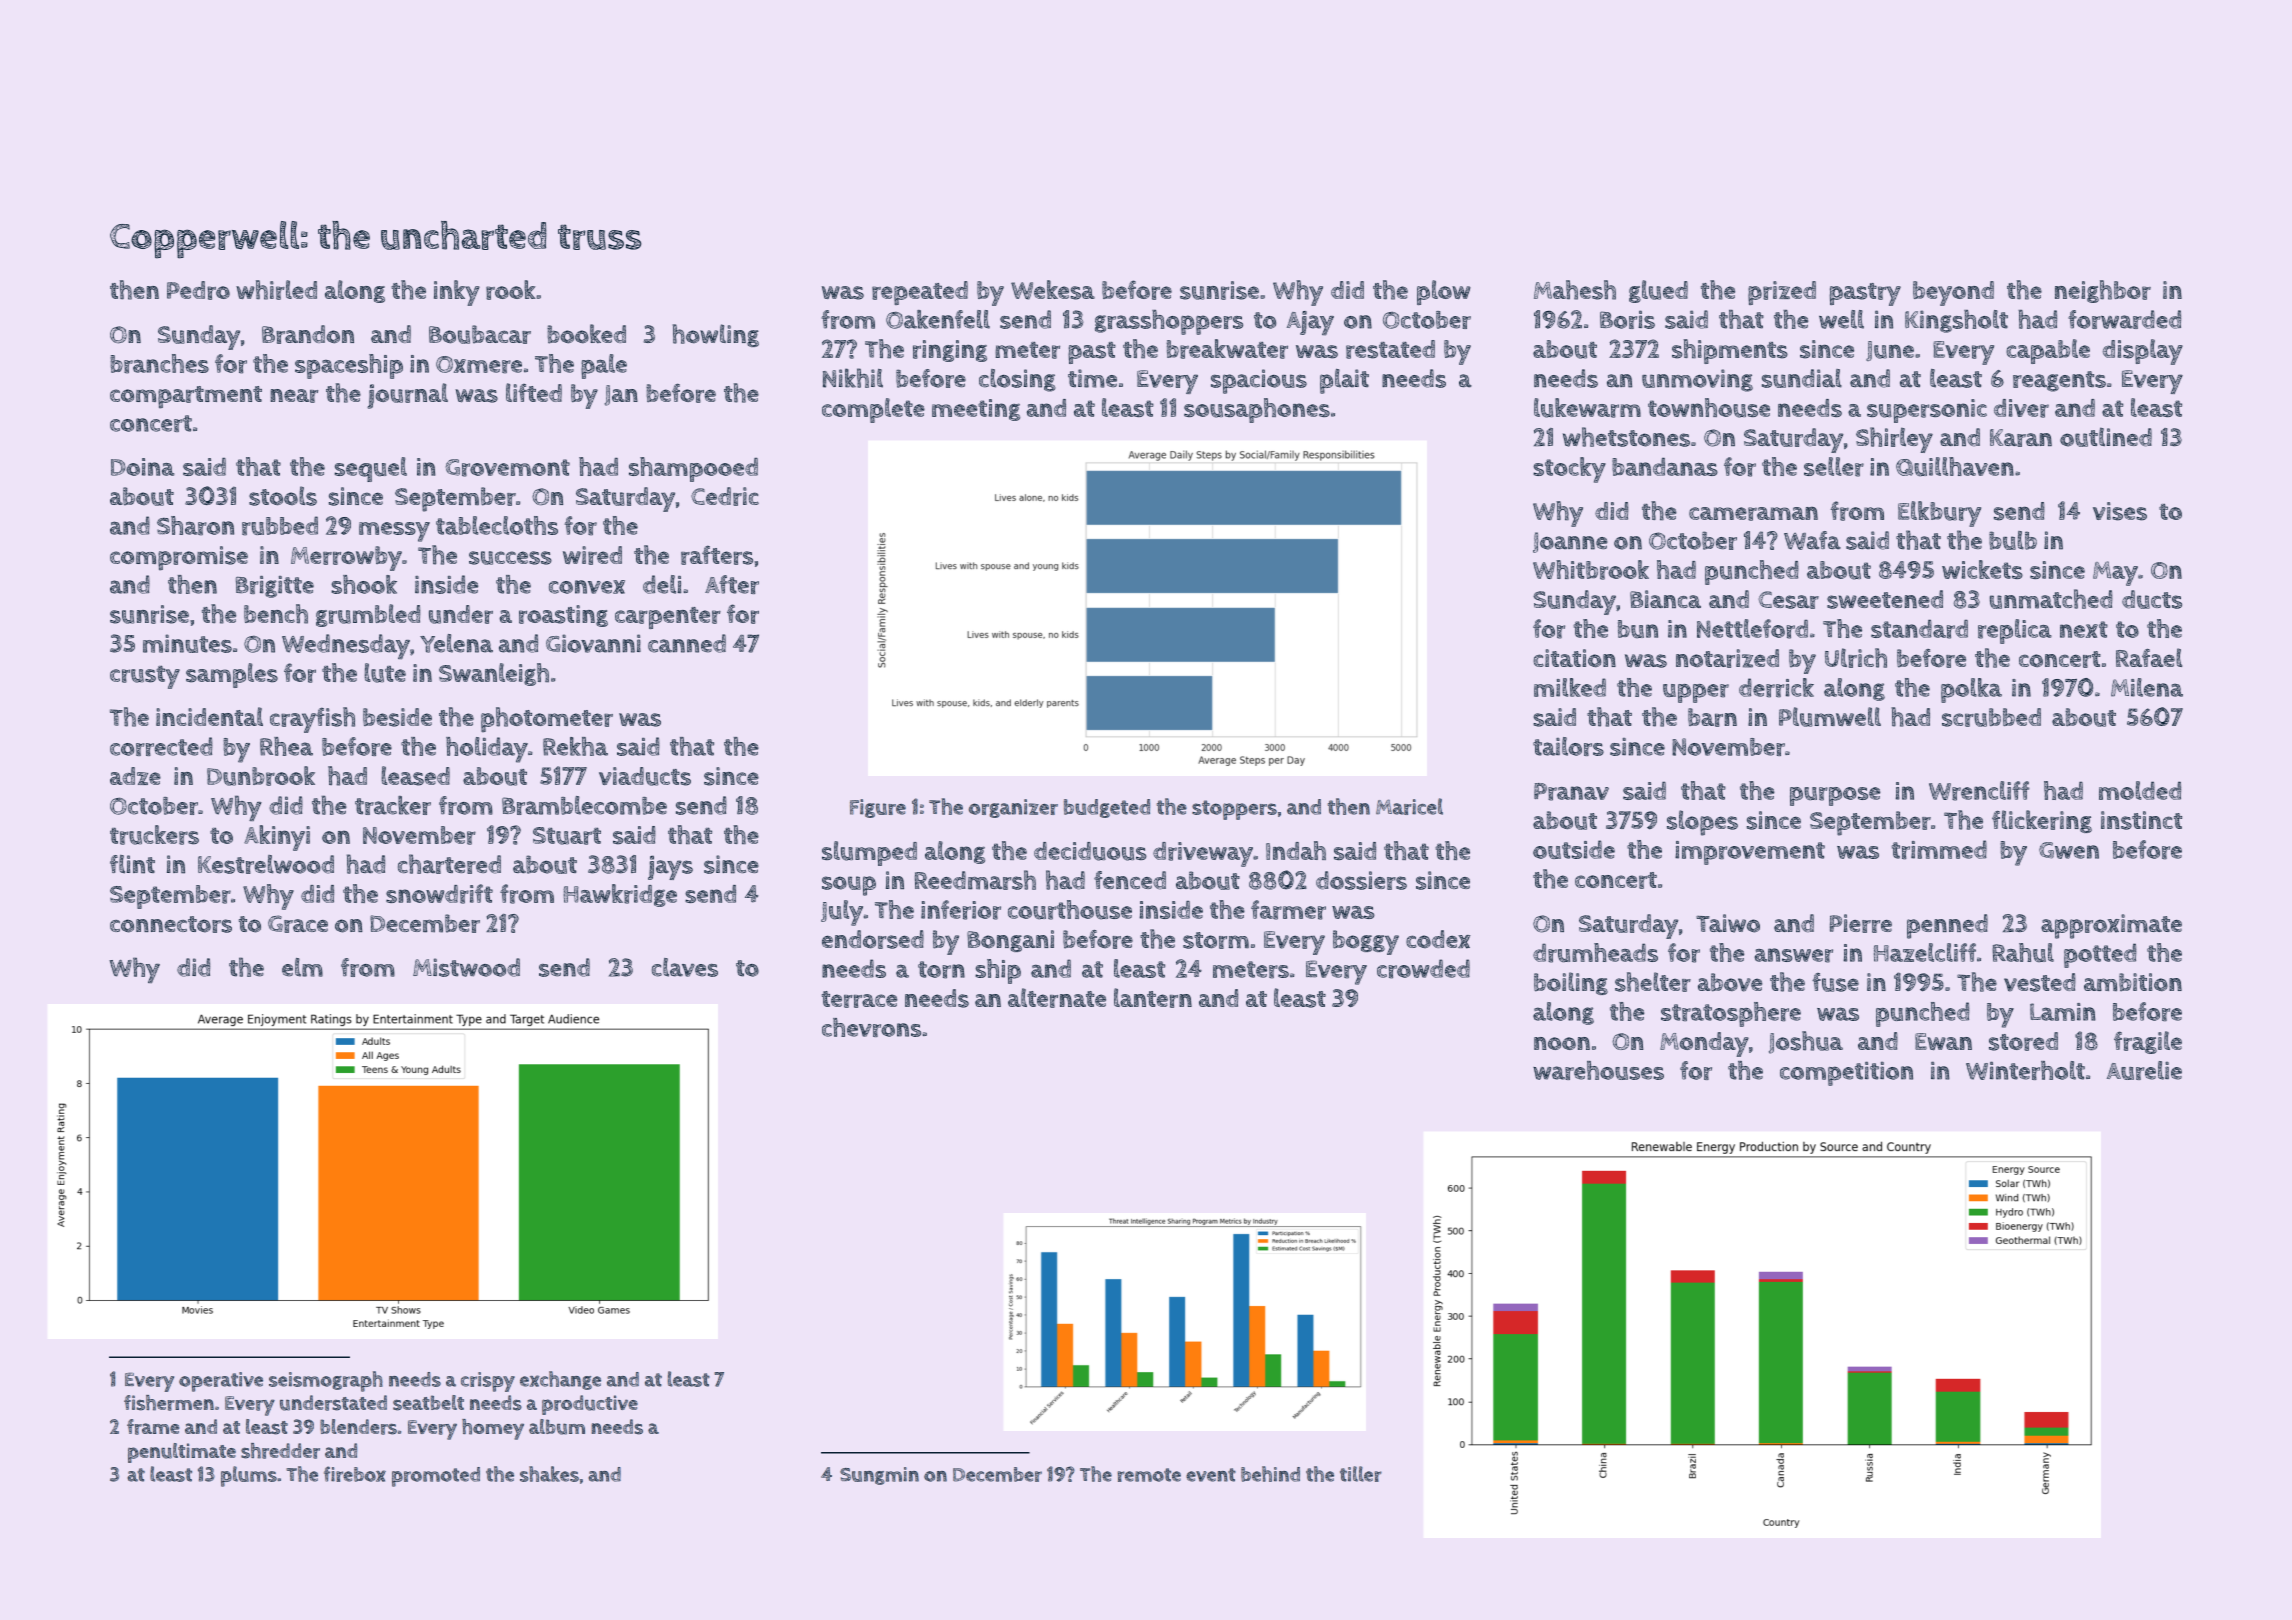  Describe the element at coordinates (1107, 808) in the screenshot. I see `budgeted` at that location.
